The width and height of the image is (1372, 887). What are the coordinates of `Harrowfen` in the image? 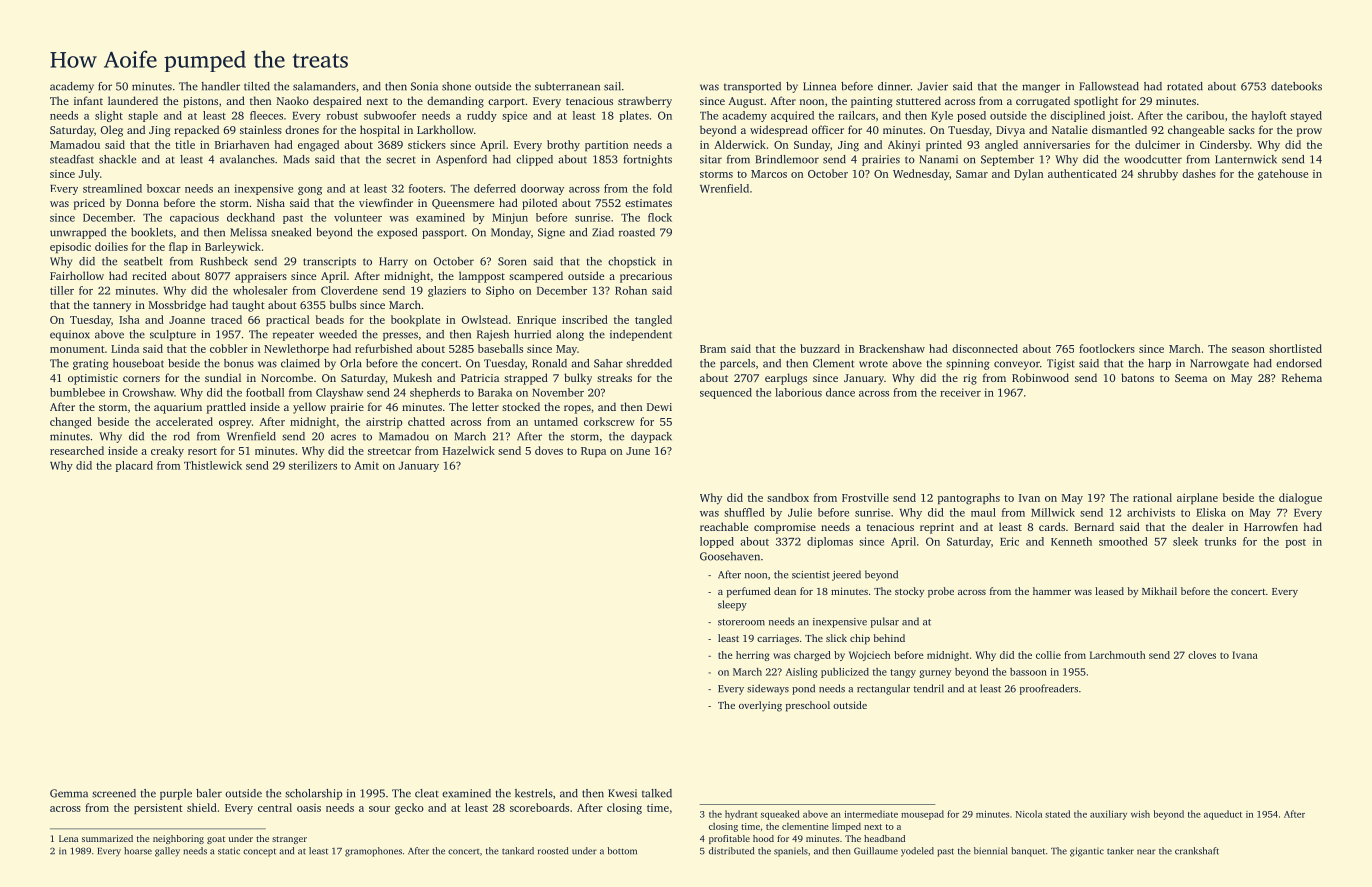 It's located at (1271, 526).
